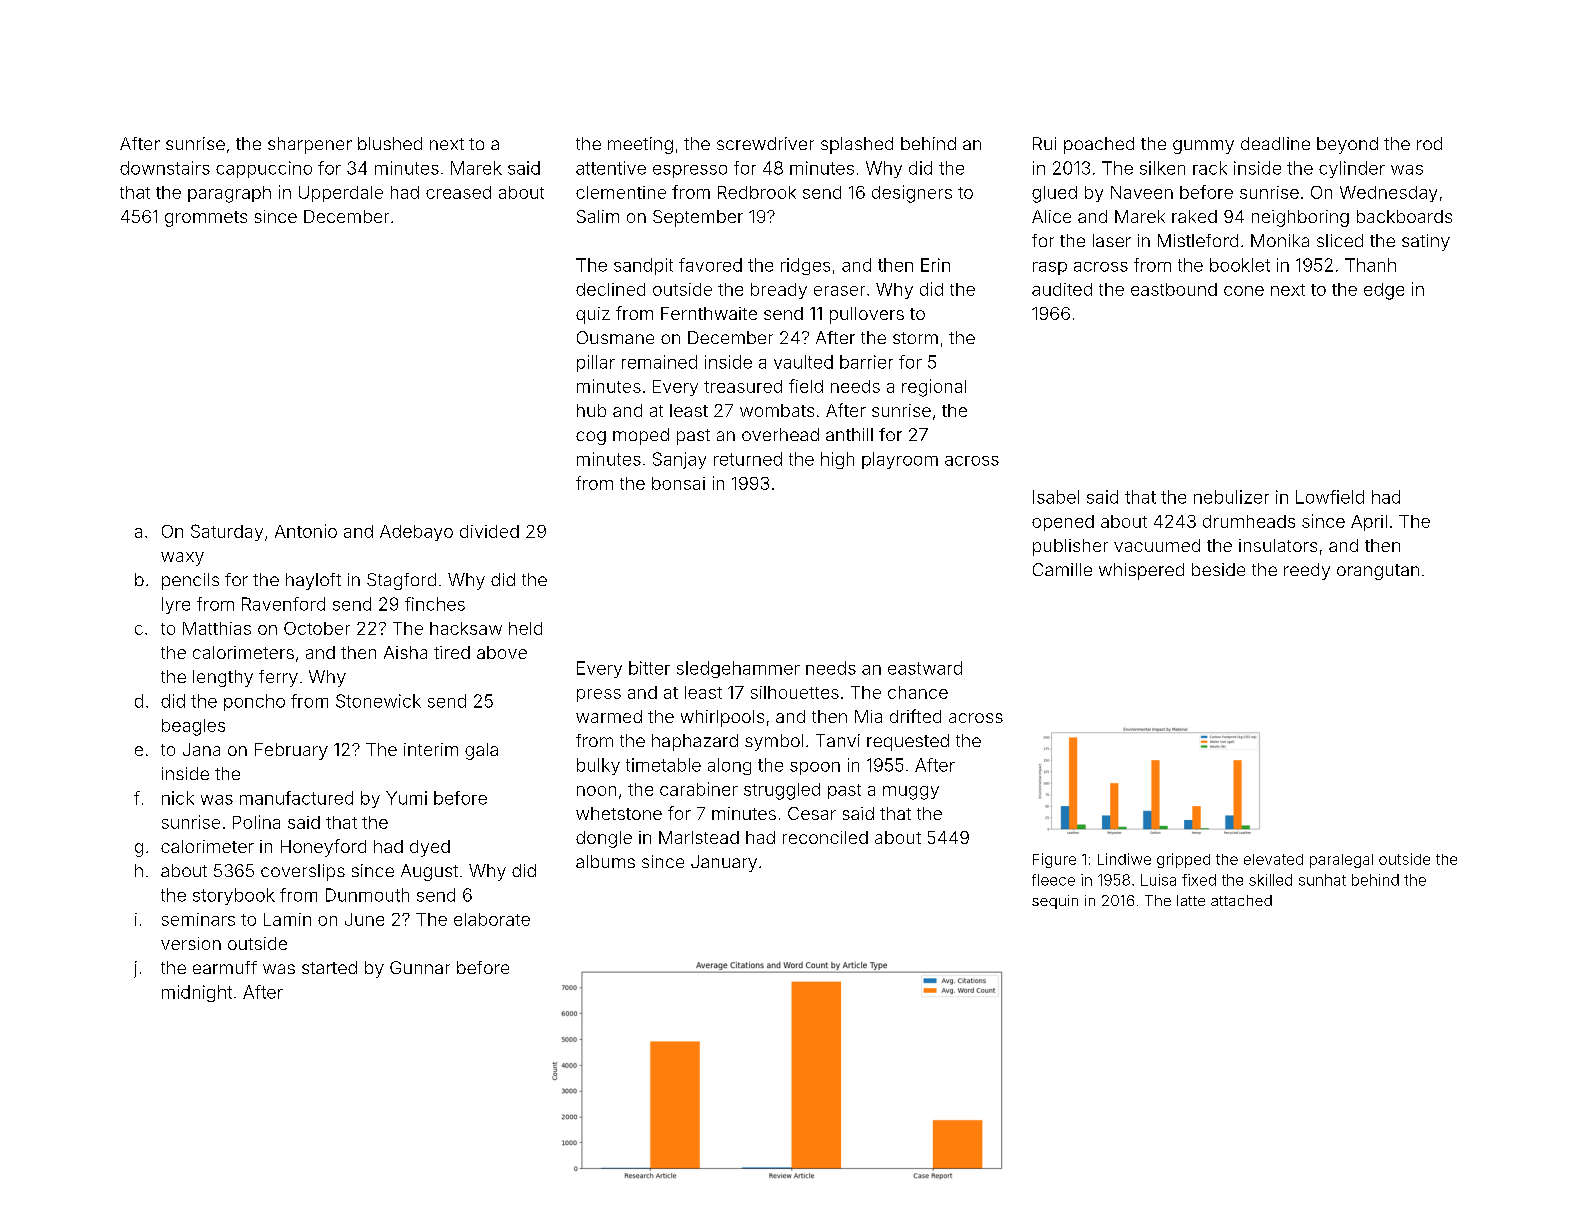 The width and height of the screenshot is (1580, 1221). I want to click on publisher, so click(1070, 547).
